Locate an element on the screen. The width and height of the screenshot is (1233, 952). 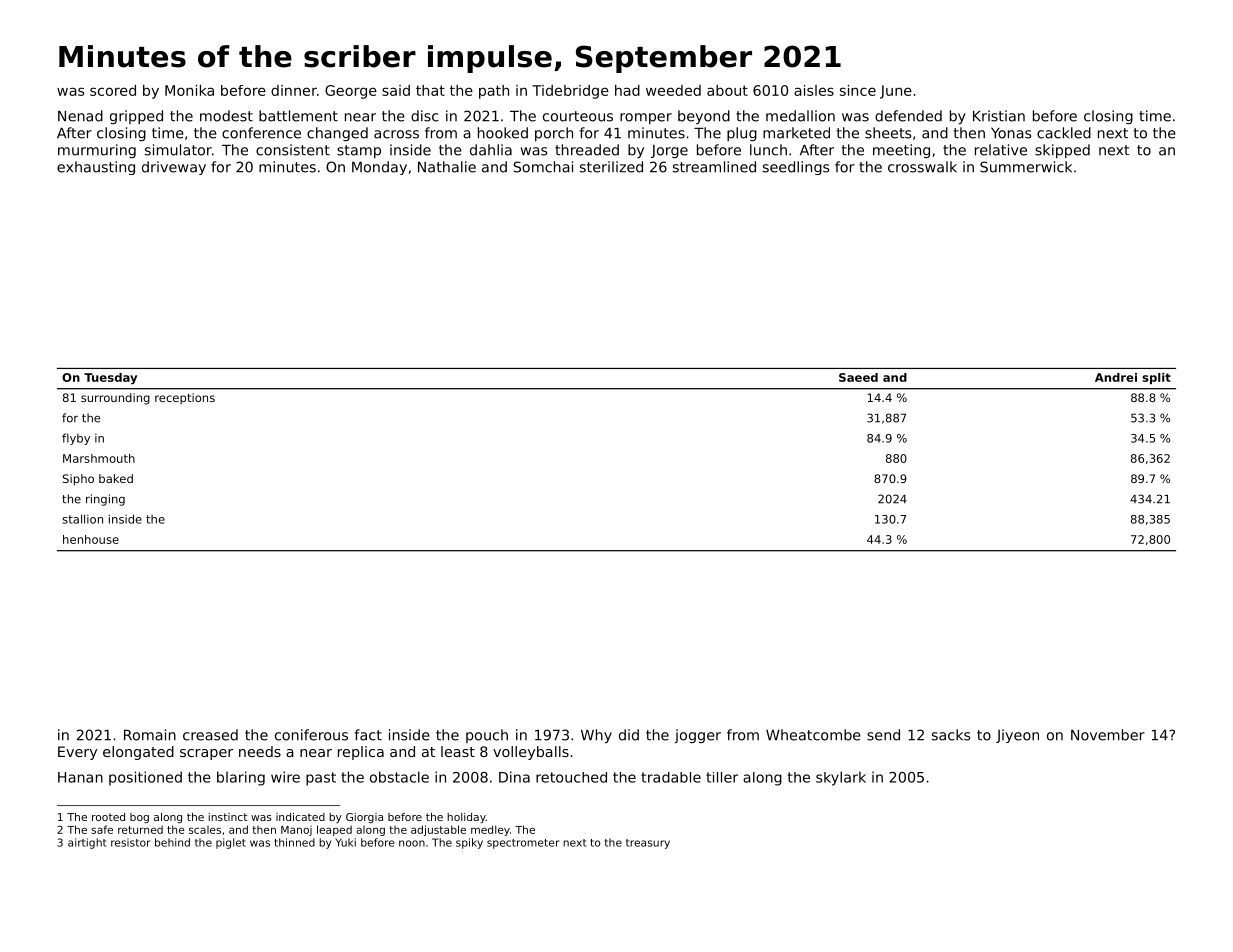
courteous is located at coordinates (578, 116).
